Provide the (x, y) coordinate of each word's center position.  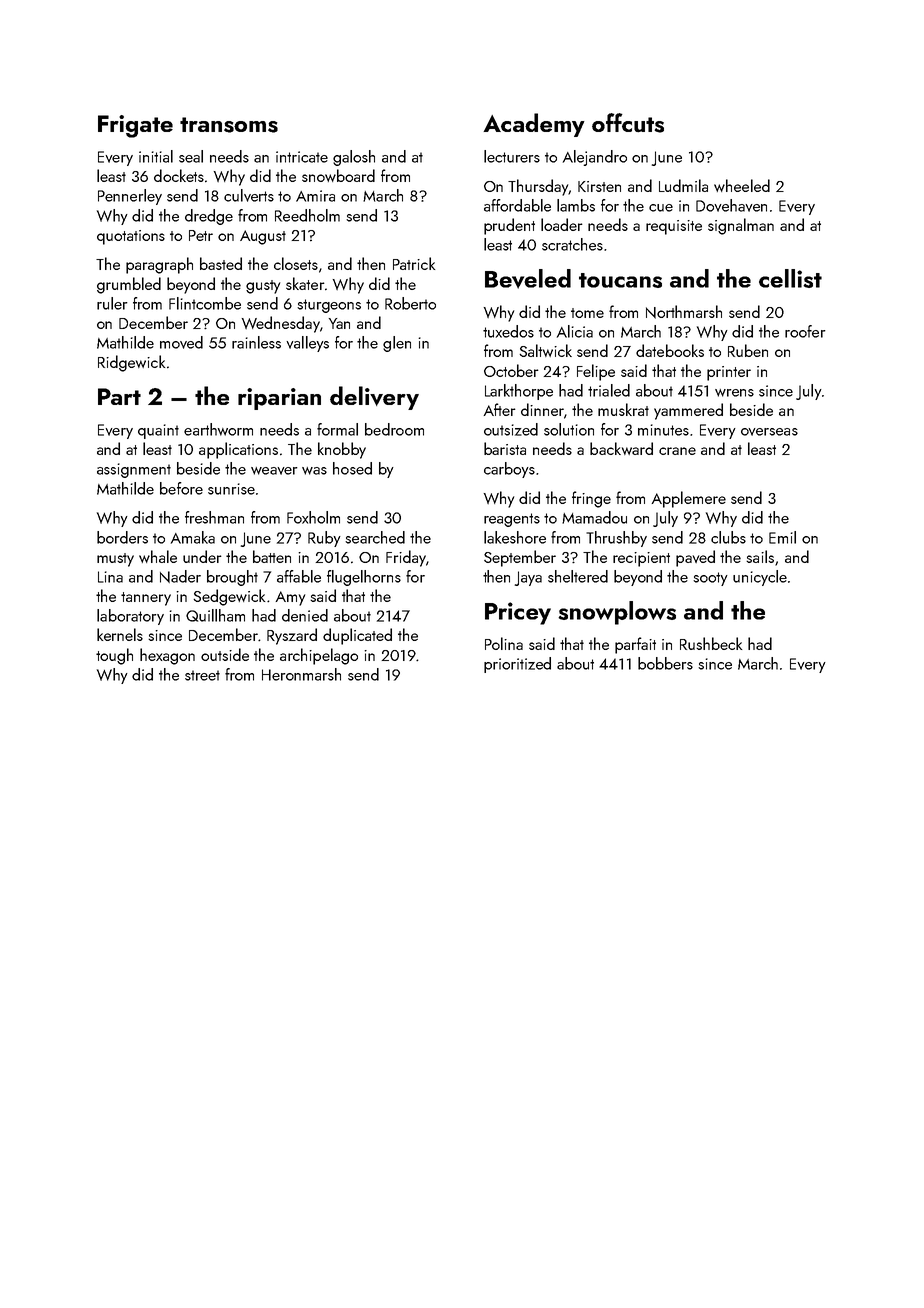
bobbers (665, 663)
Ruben (748, 350)
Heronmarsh (301, 674)
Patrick (414, 263)
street (202, 675)
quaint (158, 431)
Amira (315, 196)
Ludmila (683, 185)
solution (569, 429)
